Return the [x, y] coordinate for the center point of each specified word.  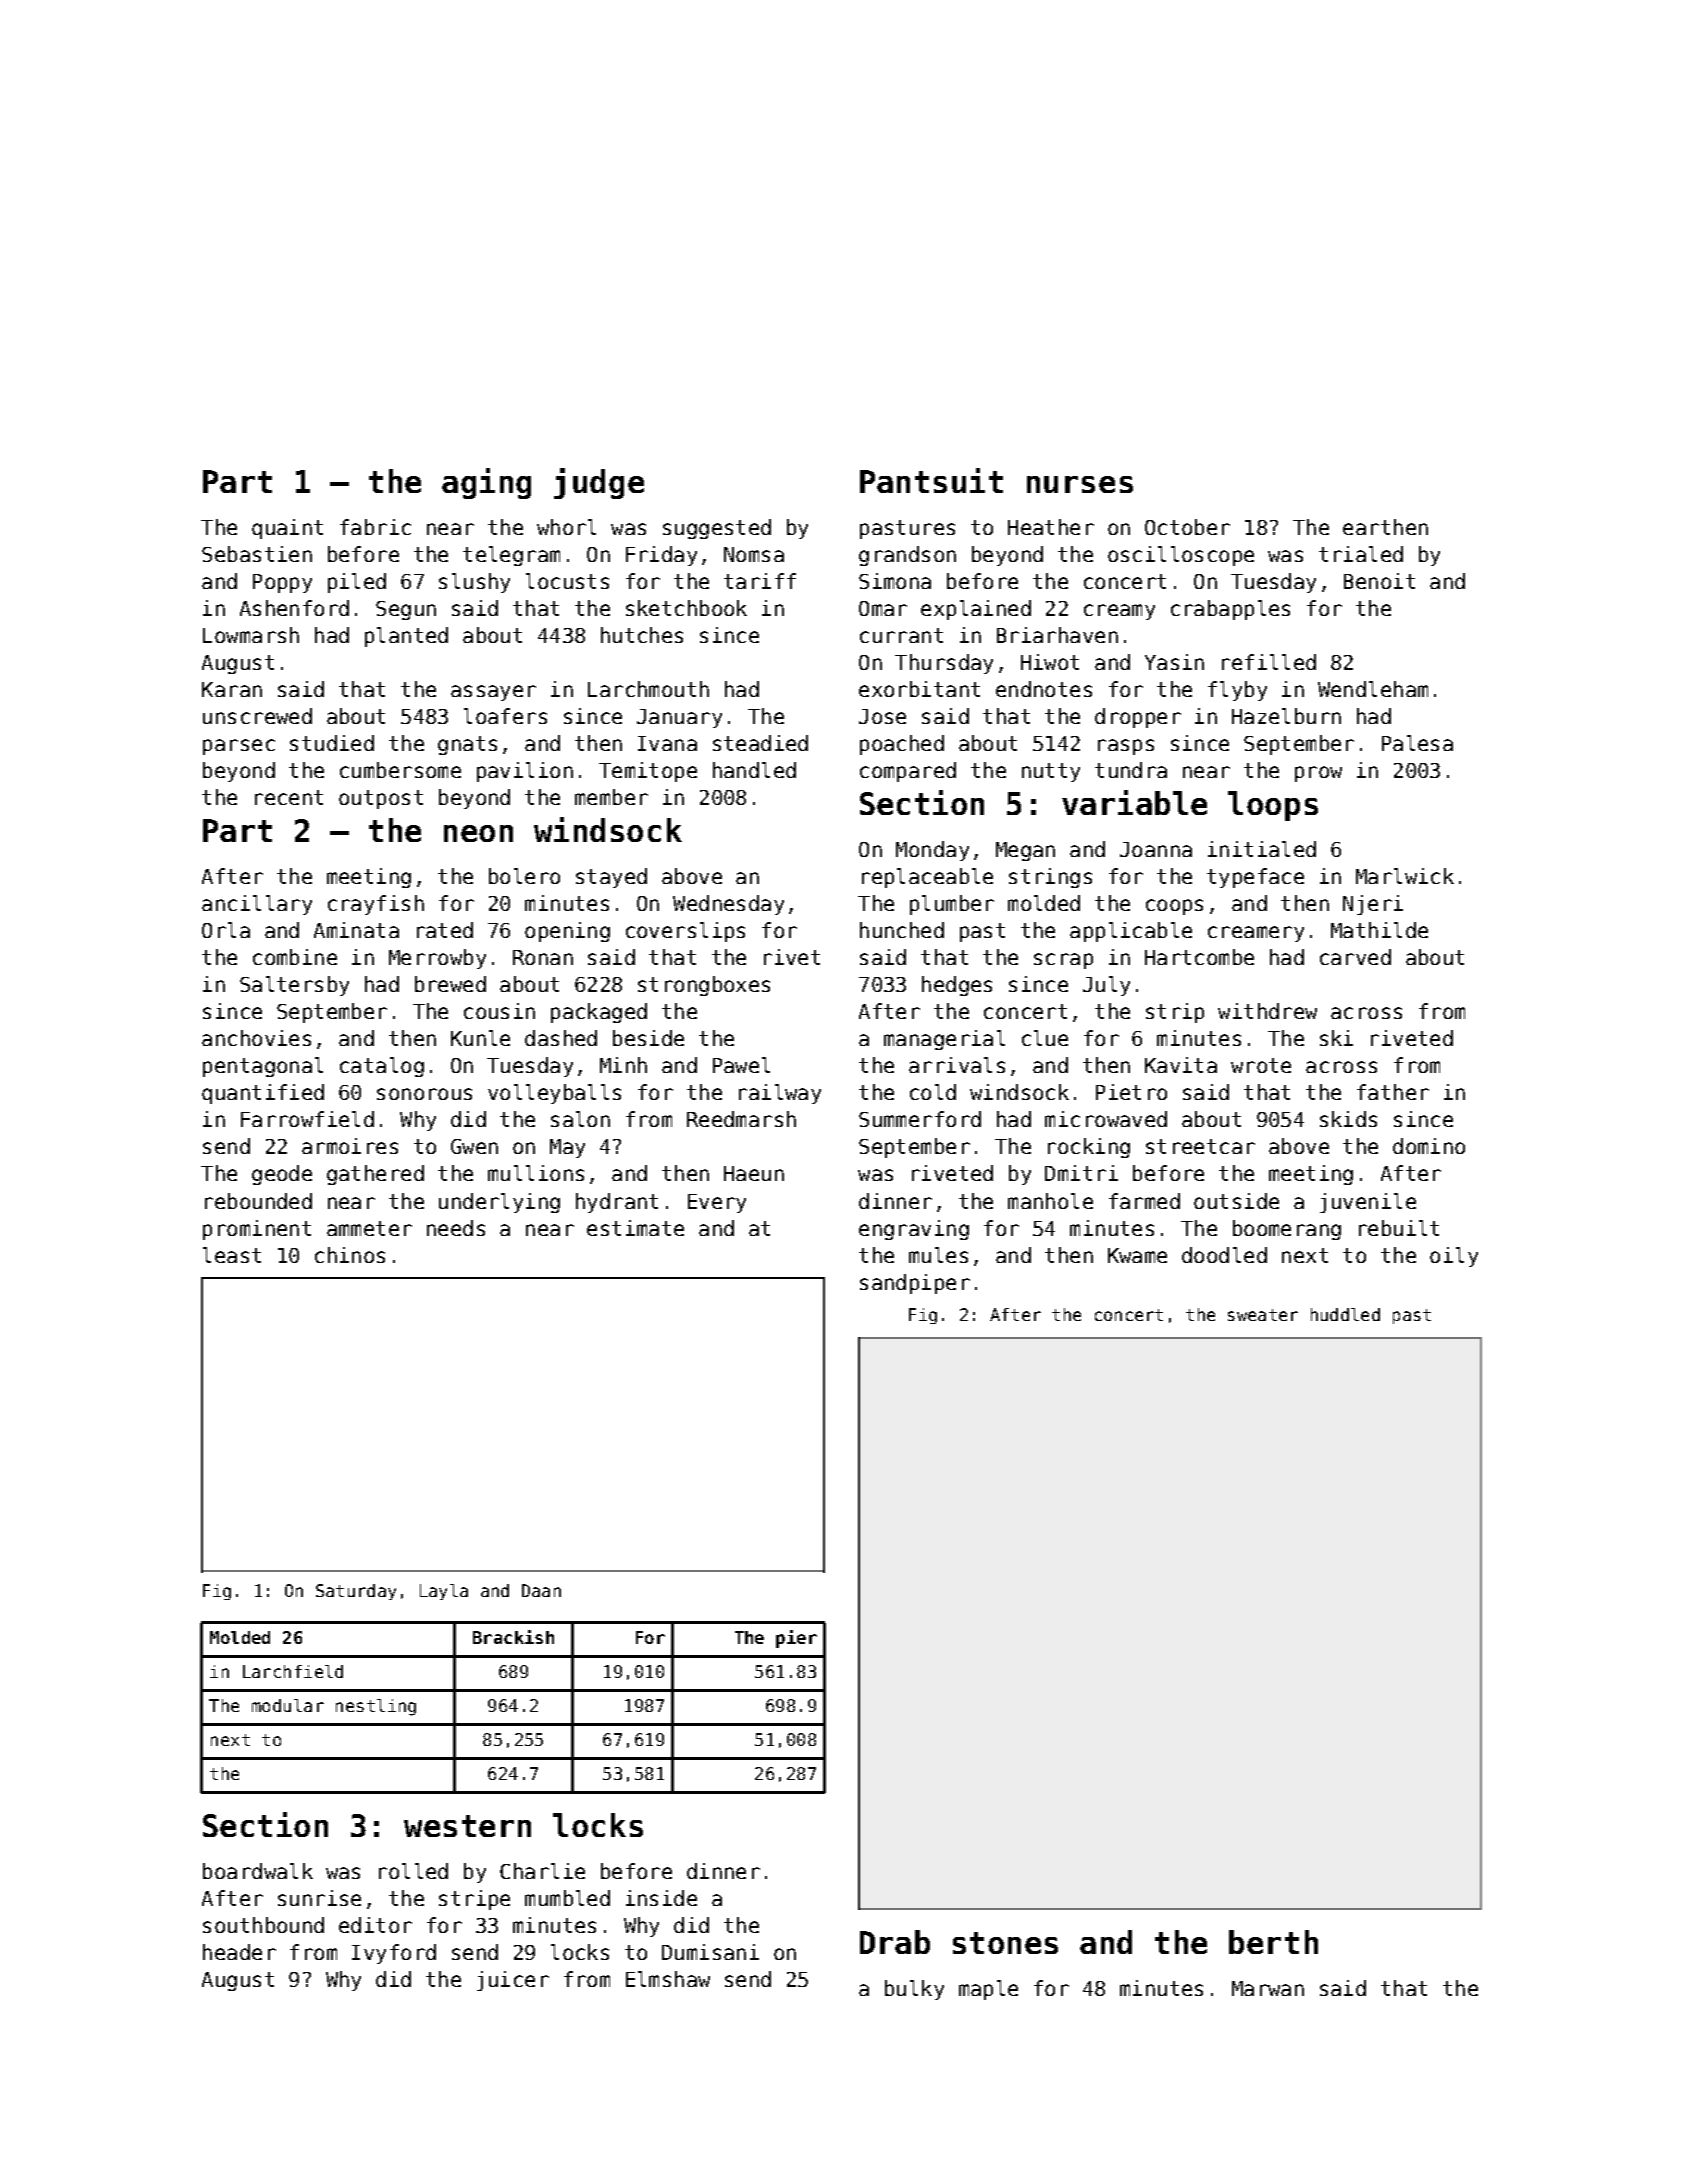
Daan [541, 1590]
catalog [382, 1067]
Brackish [513, 1637]
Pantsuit [931, 480]
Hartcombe [1199, 957]
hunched [902, 930]
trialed [1361, 554]
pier [796, 1639]
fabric [375, 527]
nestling [376, 1707]
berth [1273, 1942]
